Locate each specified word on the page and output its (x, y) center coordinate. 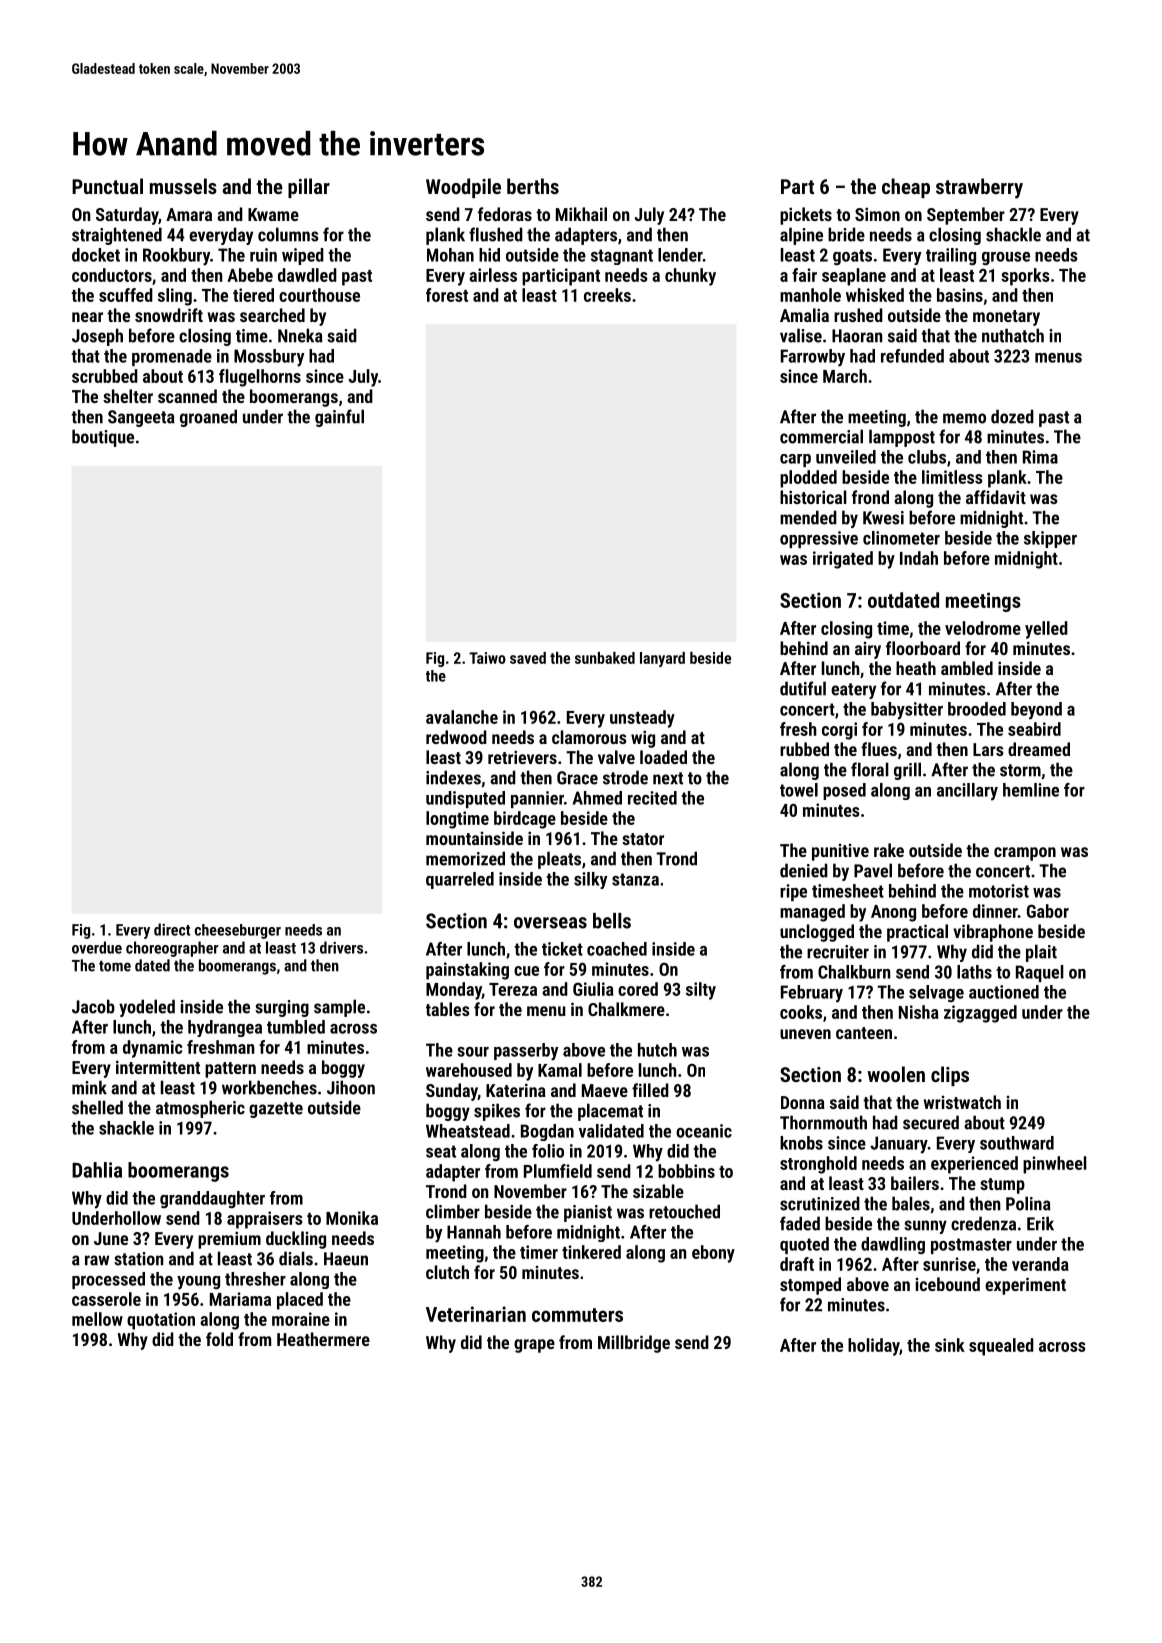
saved (528, 658)
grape (534, 1346)
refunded (912, 356)
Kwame (273, 214)
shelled (97, 1107)
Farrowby (813, 358)
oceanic (704, 1131)
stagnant (622, 257)
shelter (128, 396)
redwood (456, 737)
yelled (1046, 630)
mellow (97, 1319)
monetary (1006, 318)
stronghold (818, 1165)
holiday (873, 1347)
